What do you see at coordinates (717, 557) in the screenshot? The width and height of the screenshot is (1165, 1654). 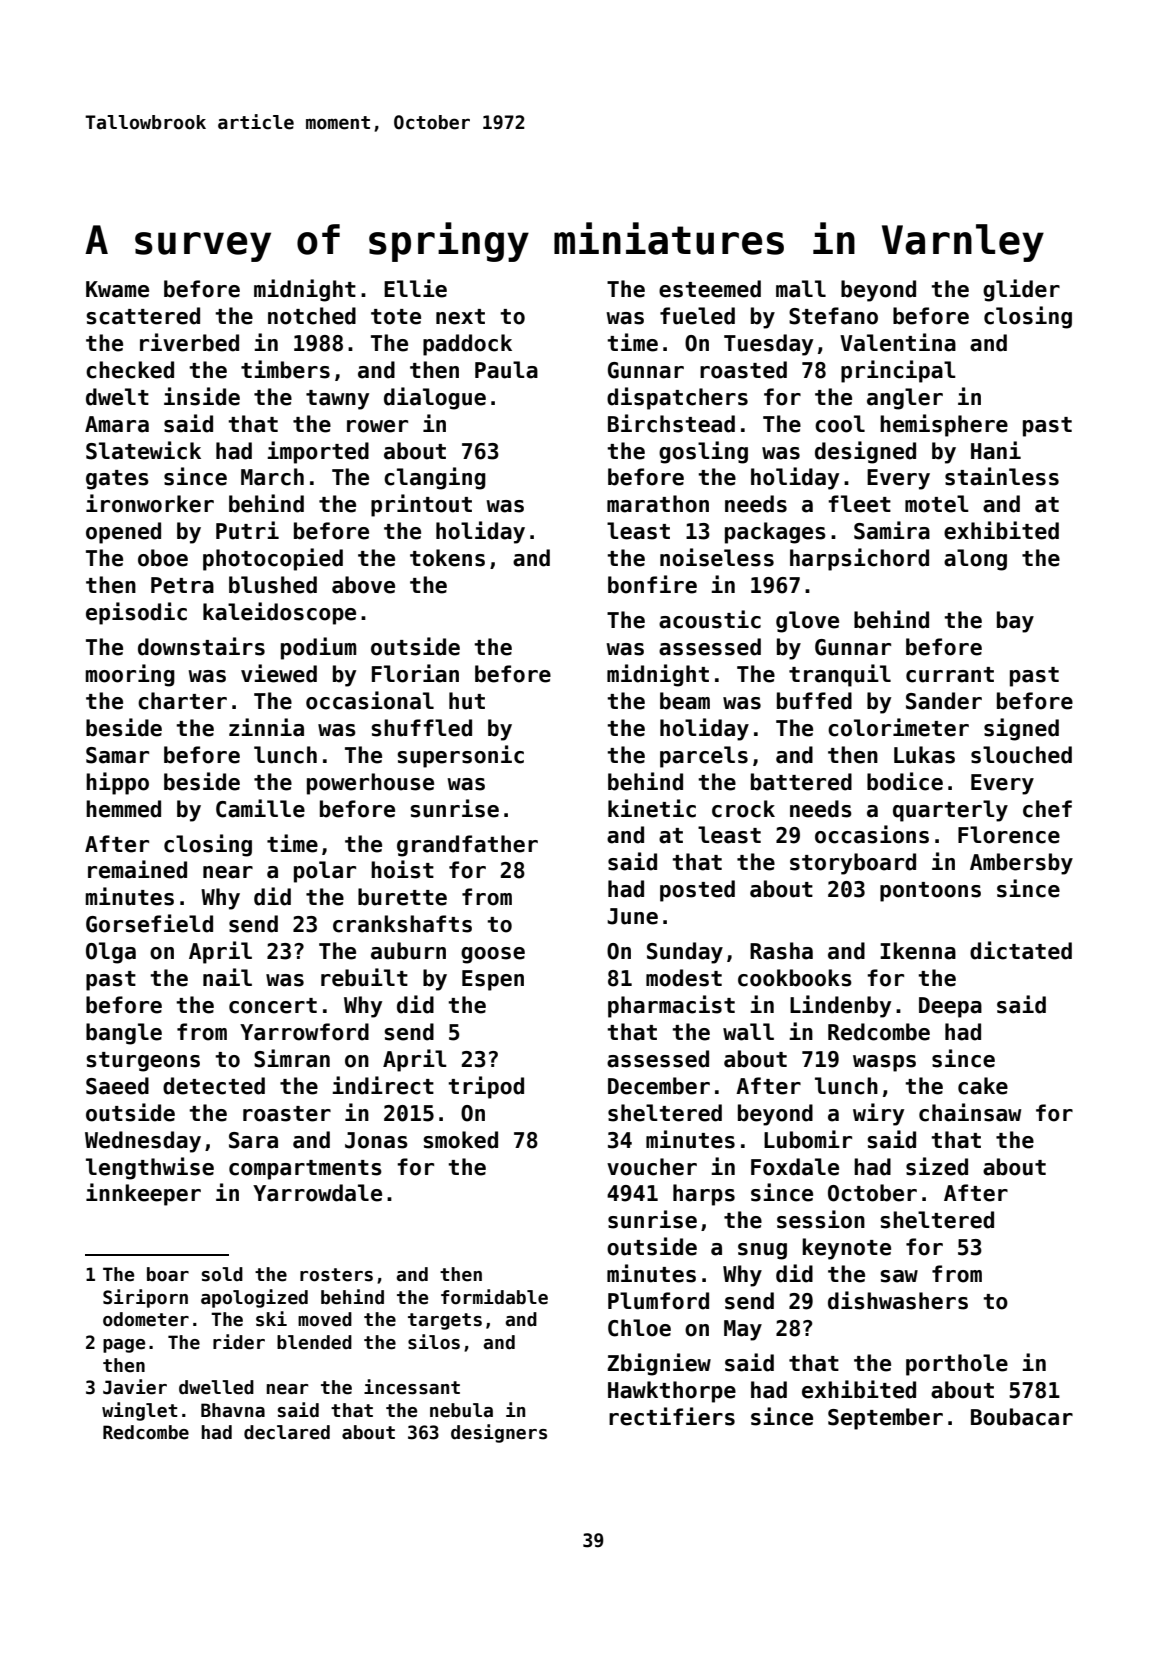 I see `noiseless` at bounding box center [717, 557].
